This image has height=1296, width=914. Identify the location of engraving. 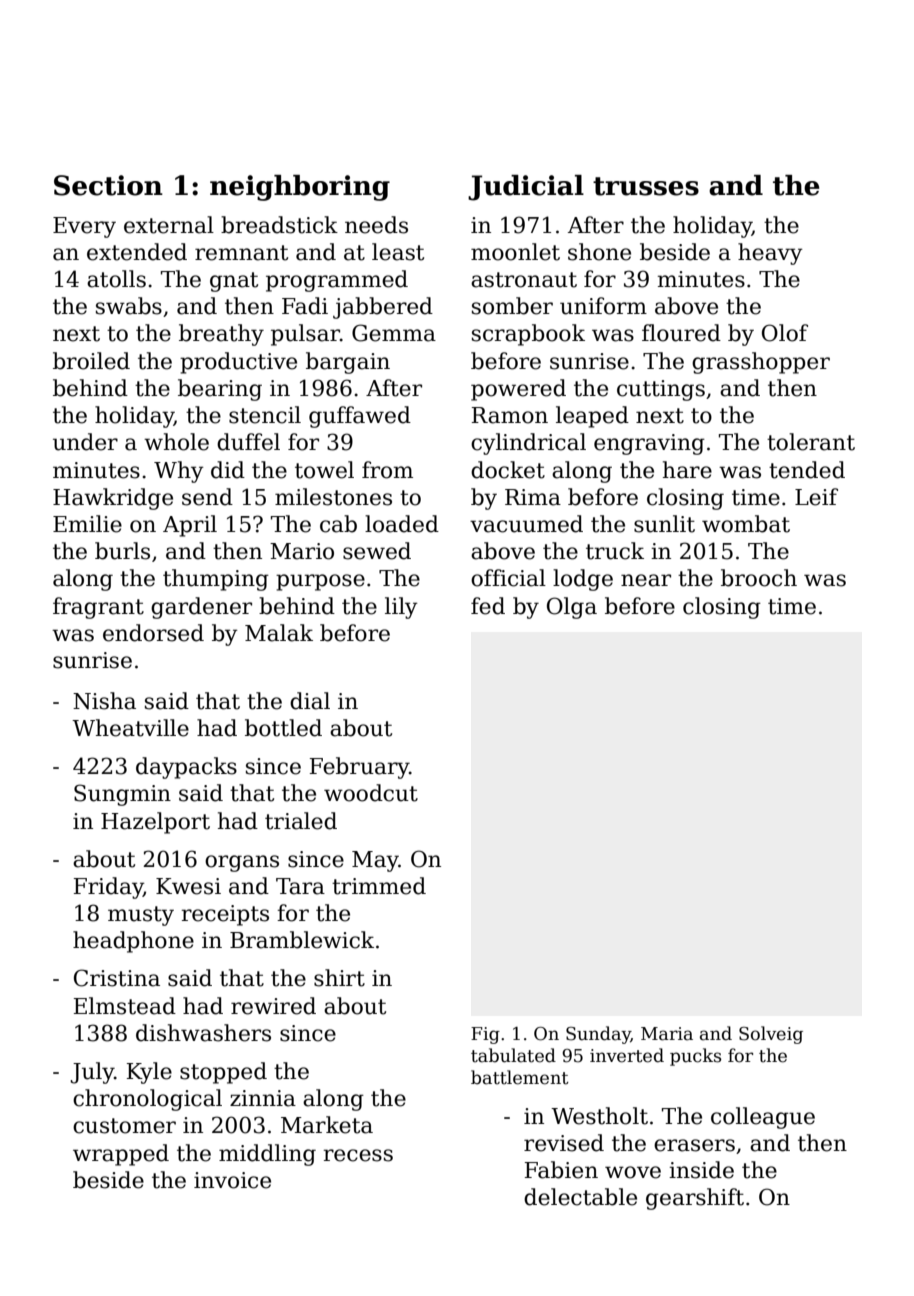
(649, 444).
